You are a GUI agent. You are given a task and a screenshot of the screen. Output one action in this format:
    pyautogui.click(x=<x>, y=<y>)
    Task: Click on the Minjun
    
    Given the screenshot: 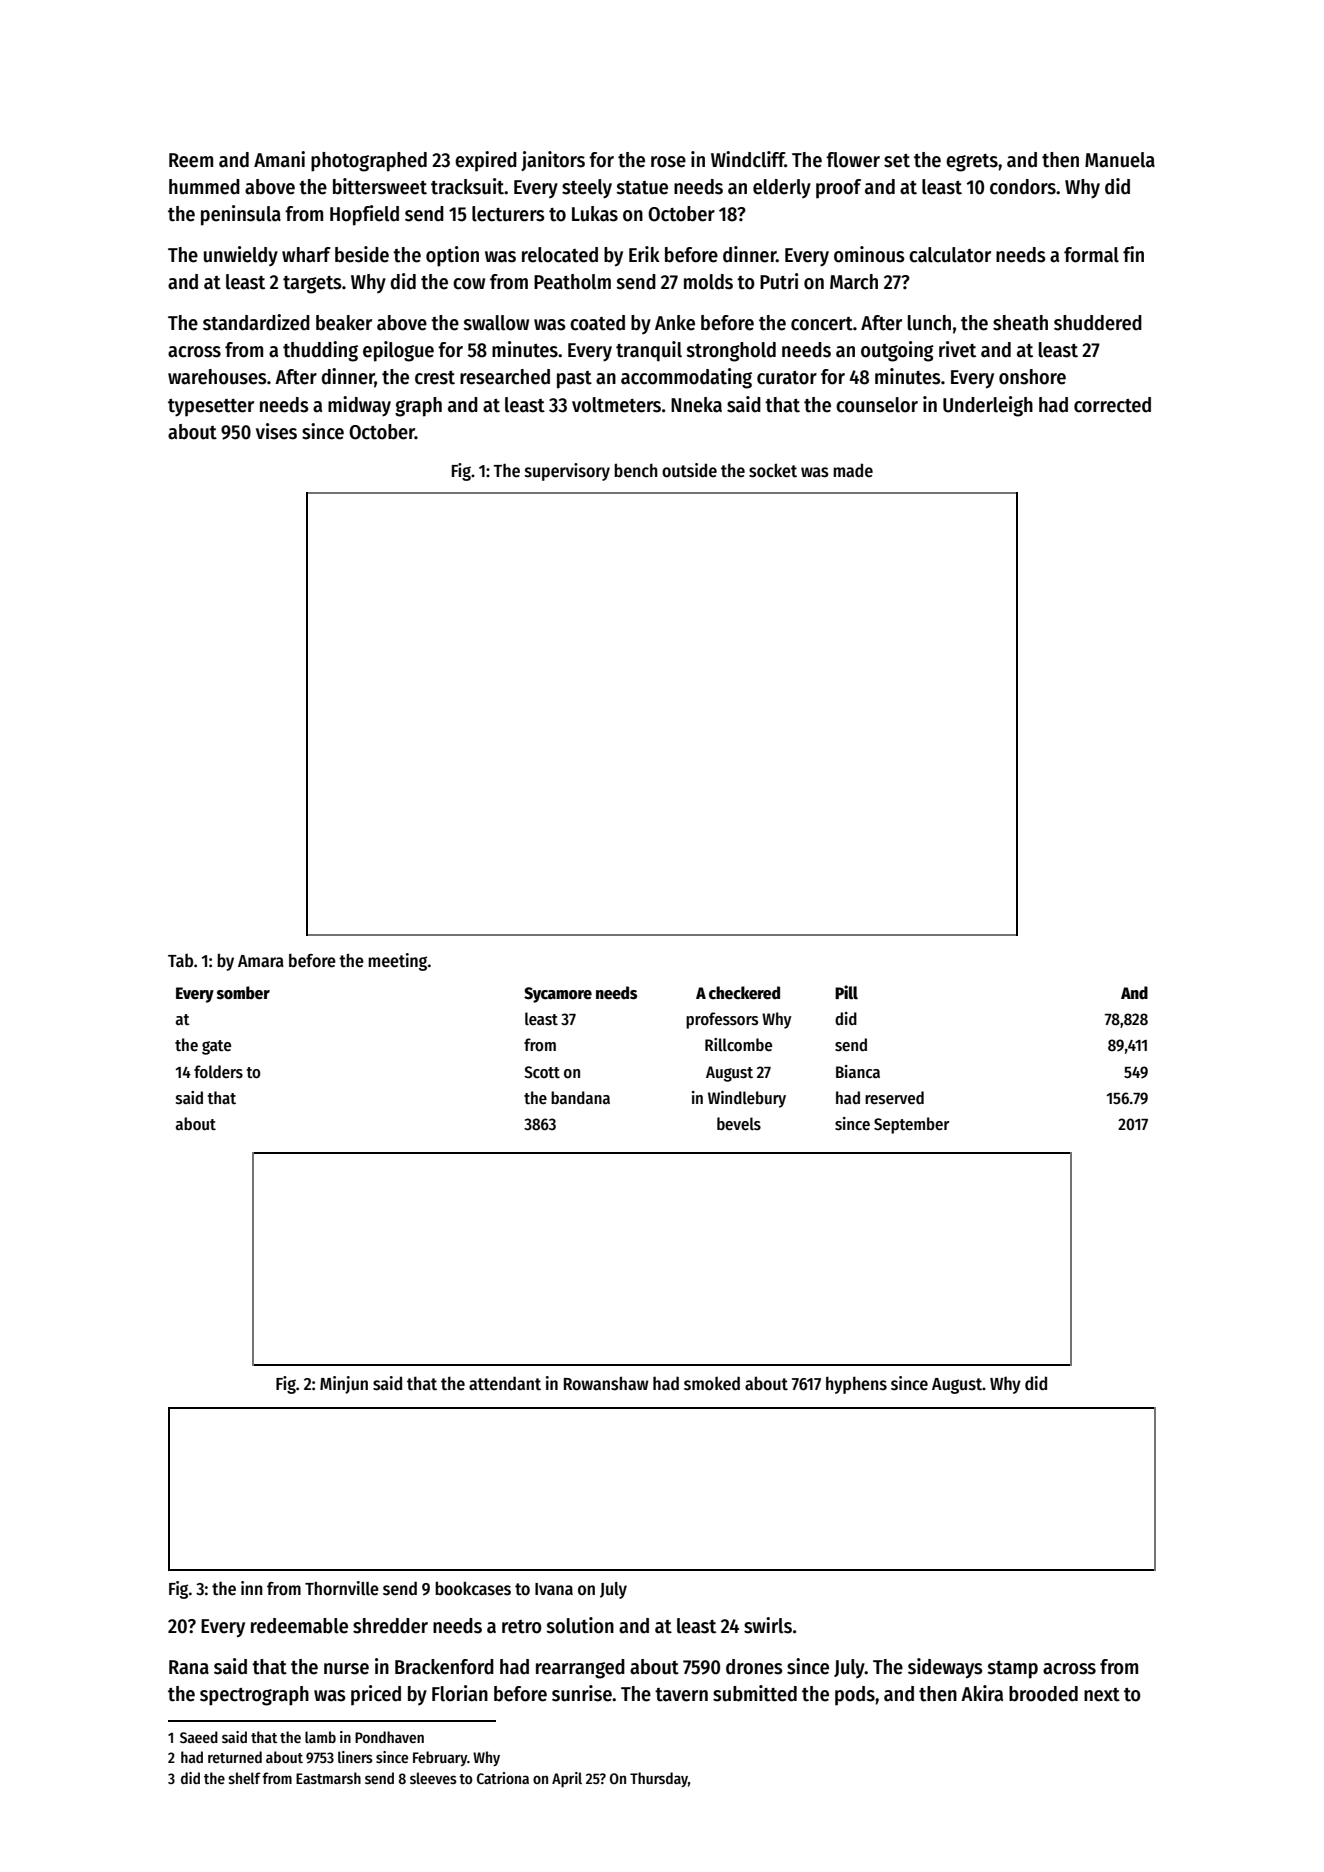 What is the action you would take?
    pyautogui.click(x=344, y=1385)
